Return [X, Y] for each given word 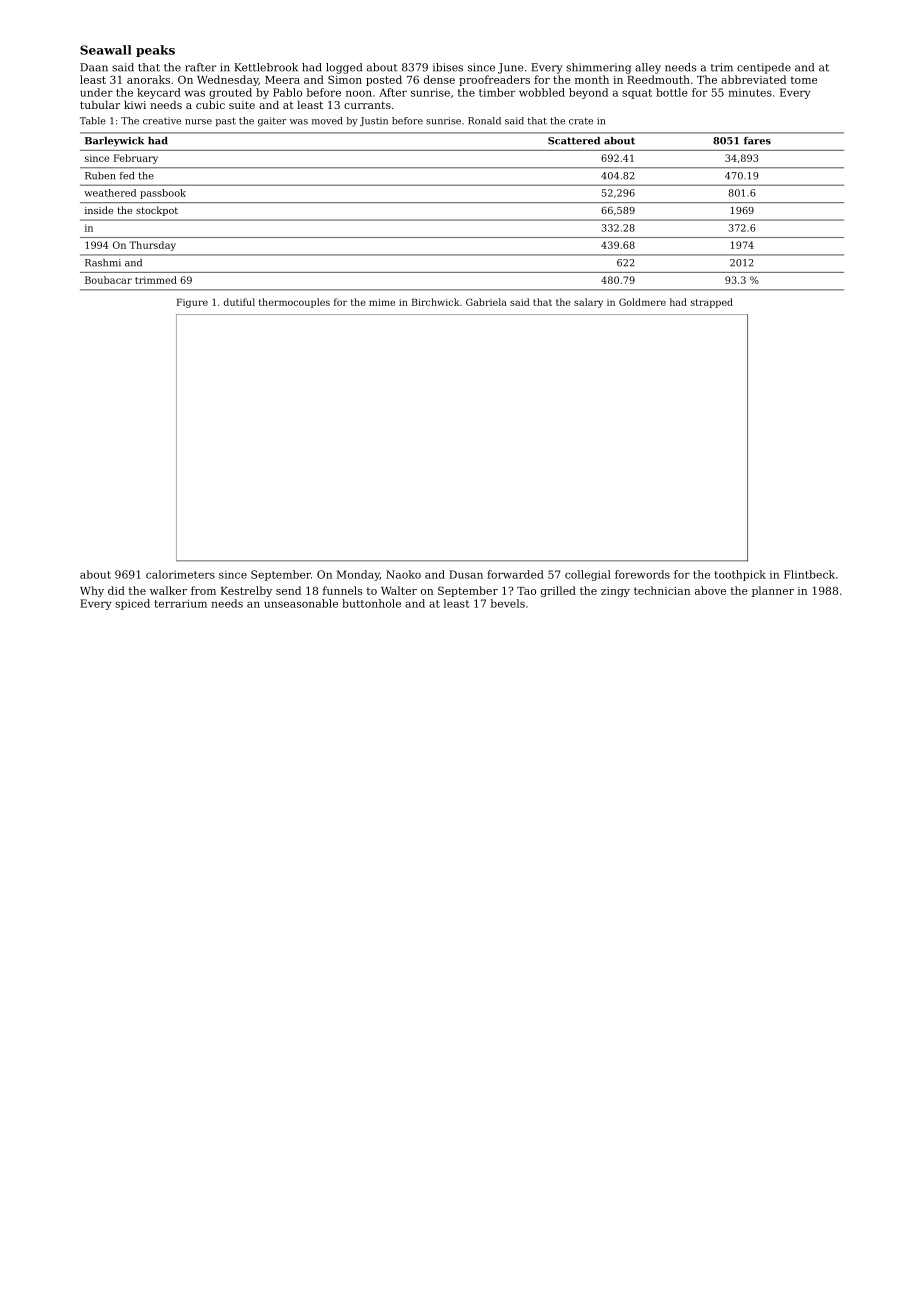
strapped [712, 303]
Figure [192, 303]
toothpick [740, 575]
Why [92, 591]
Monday [358, 575]
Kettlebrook [266, 67]
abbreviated [753, 79]
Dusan [466, 574]
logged [344, 68]
